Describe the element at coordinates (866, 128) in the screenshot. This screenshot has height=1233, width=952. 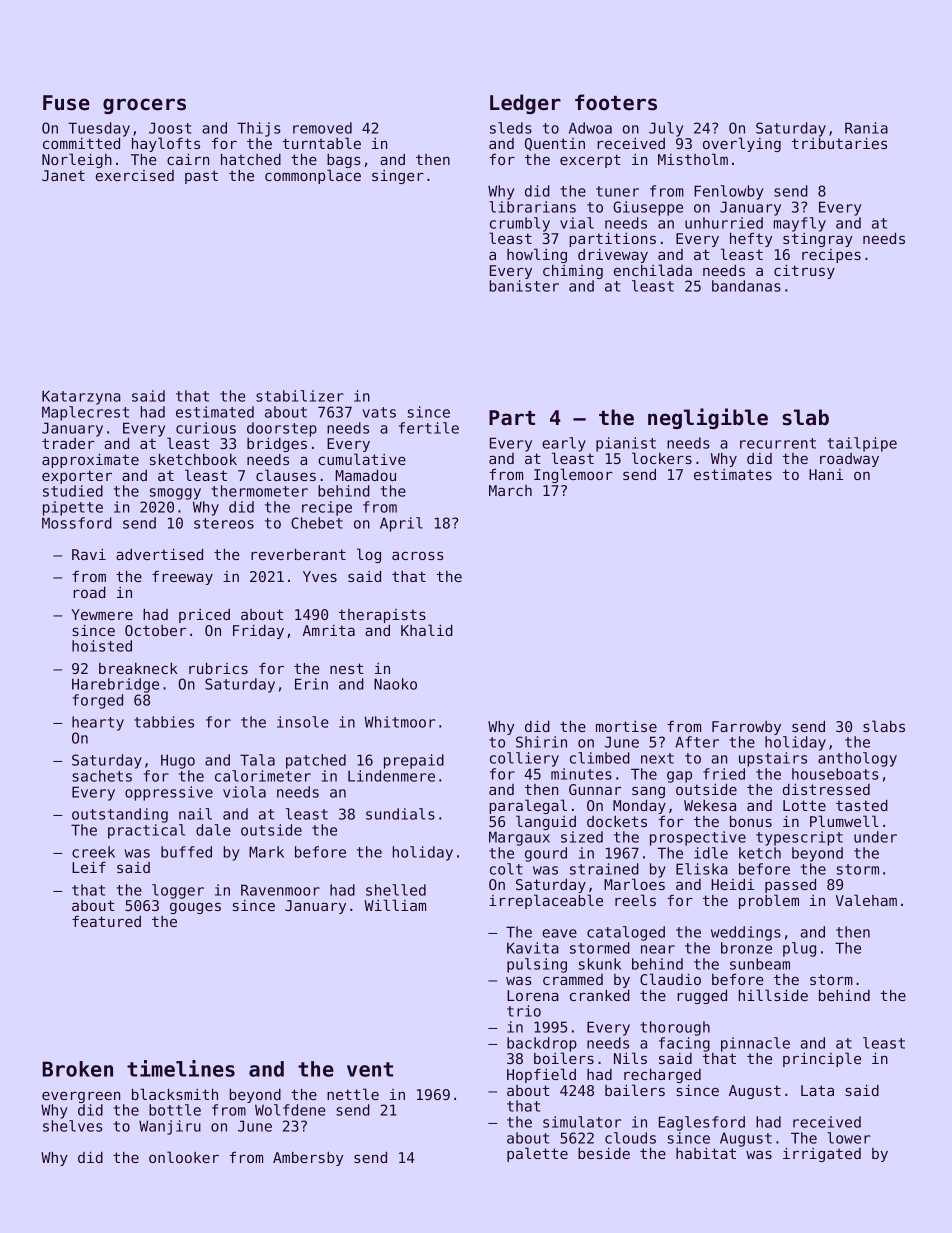
I see `Rania` at that location.
